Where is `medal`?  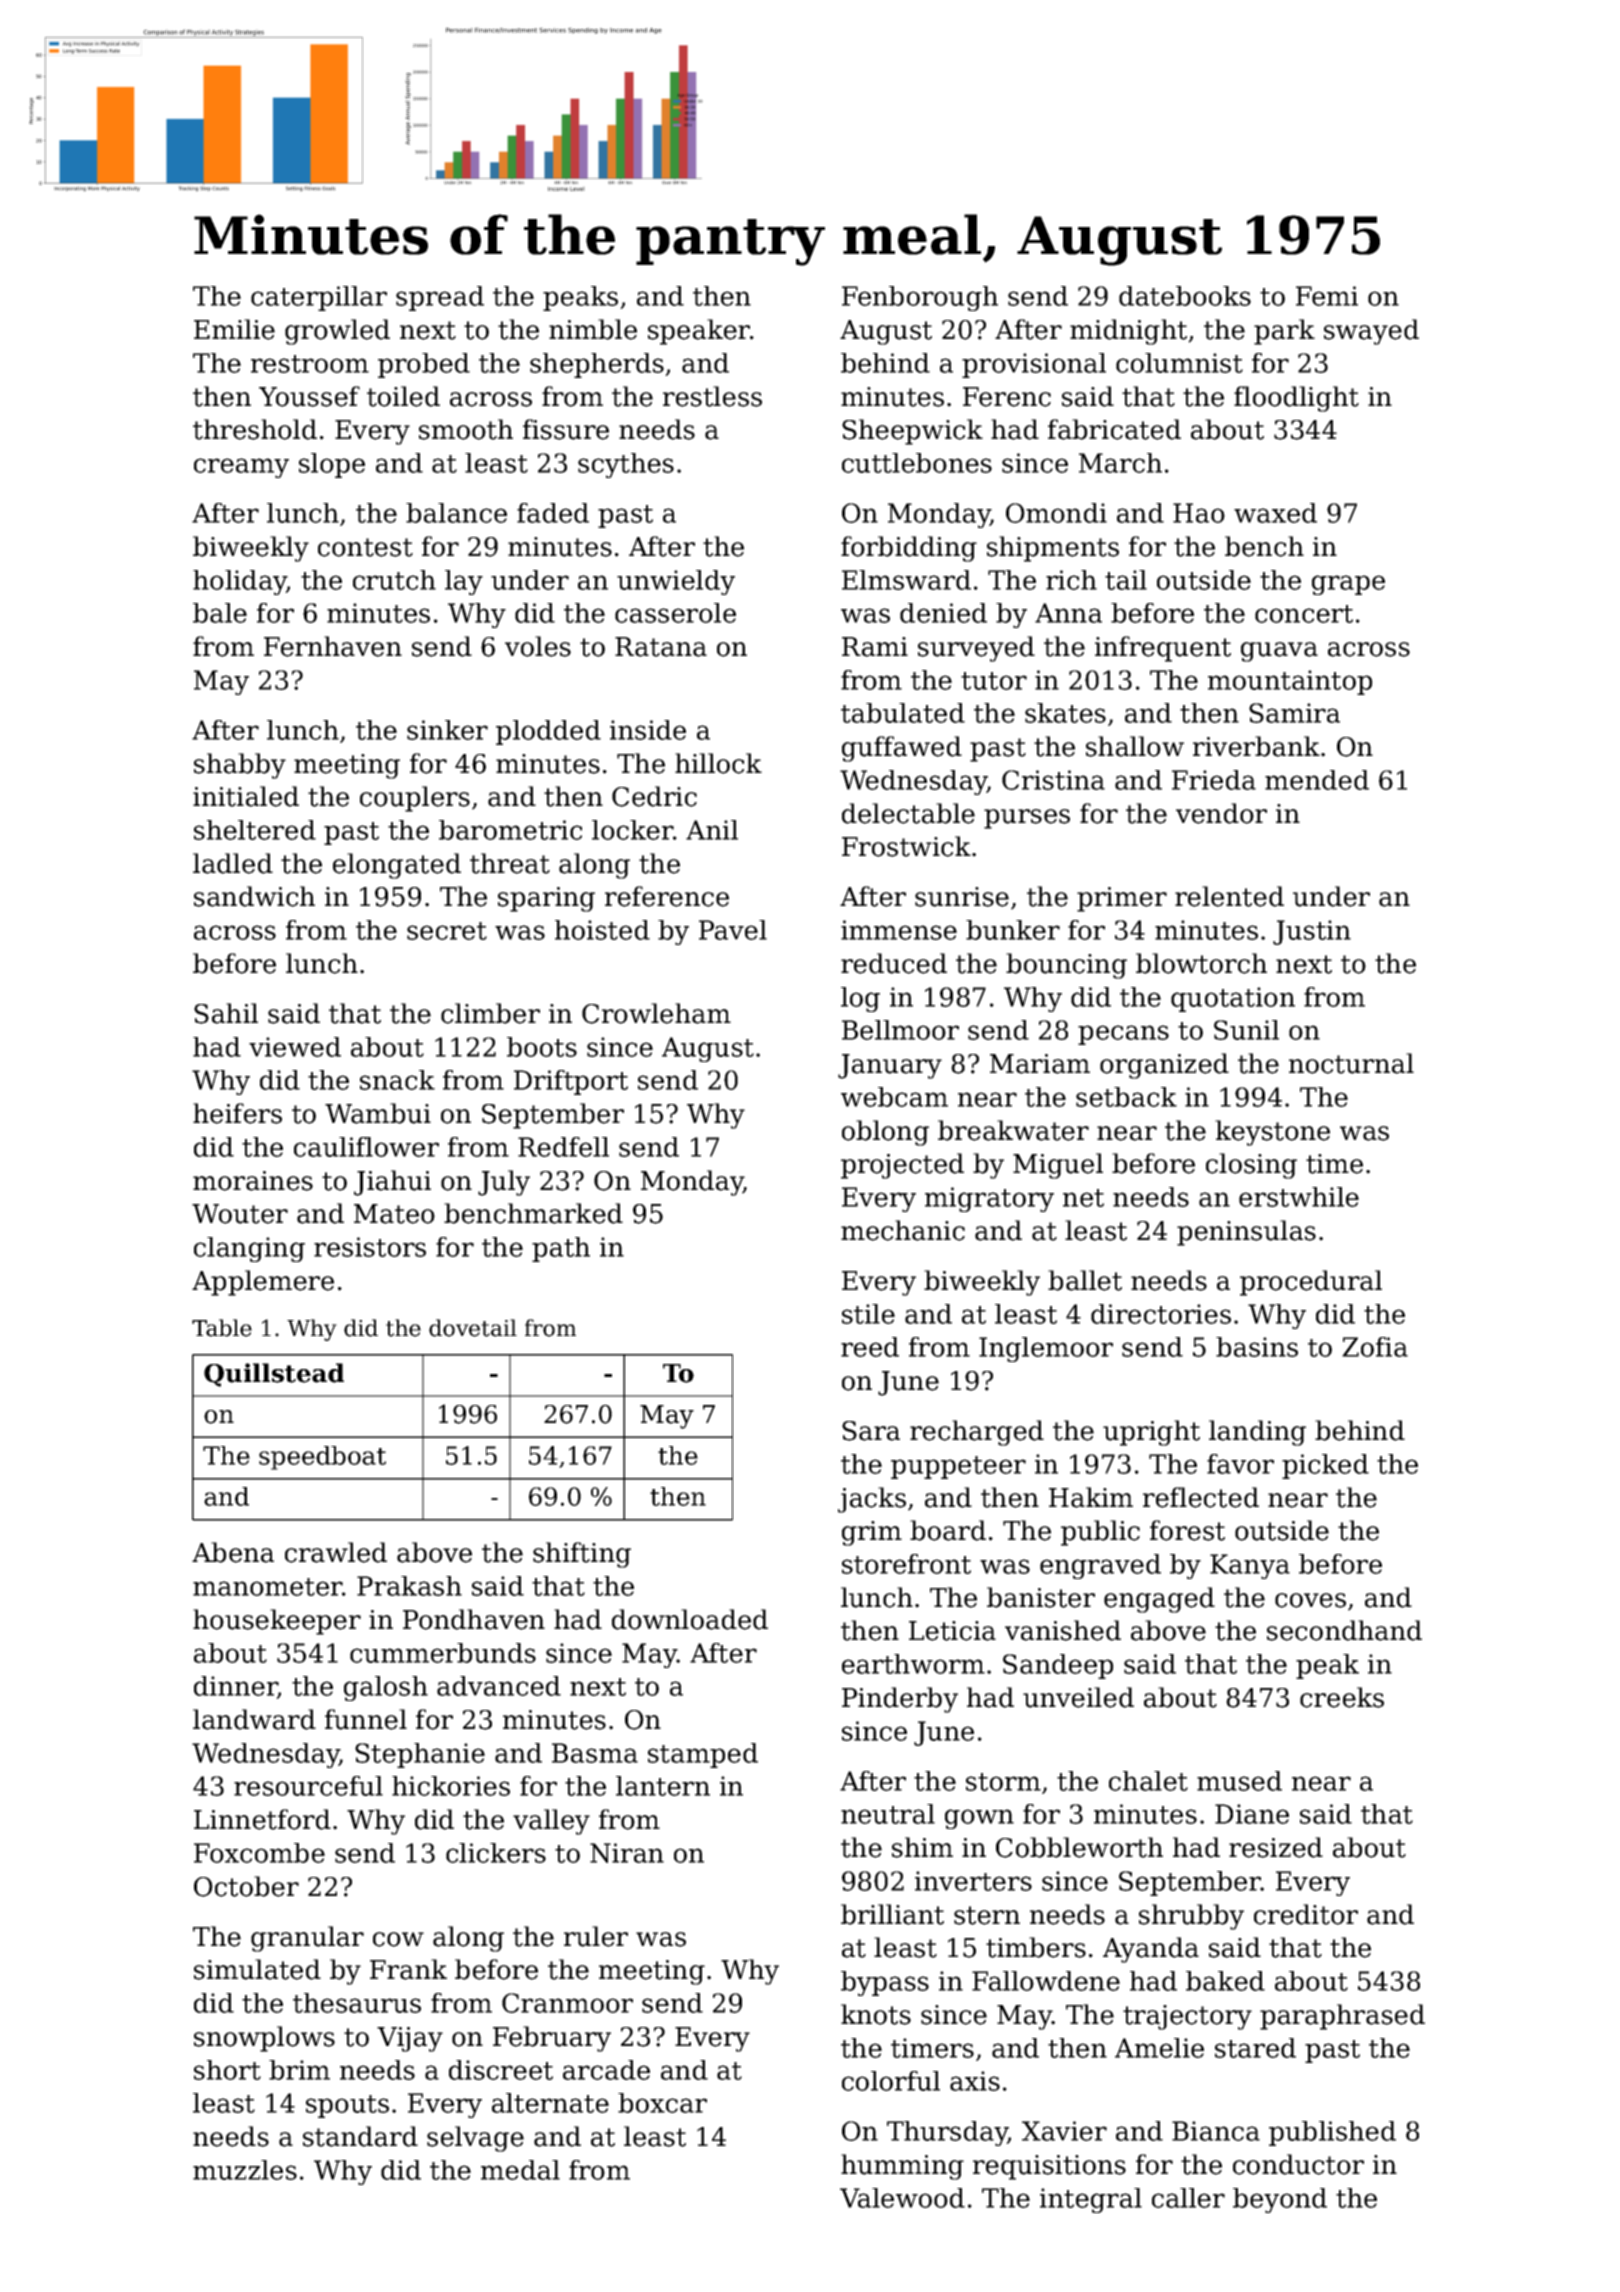
medal is located at coordinates (520, 2170).
